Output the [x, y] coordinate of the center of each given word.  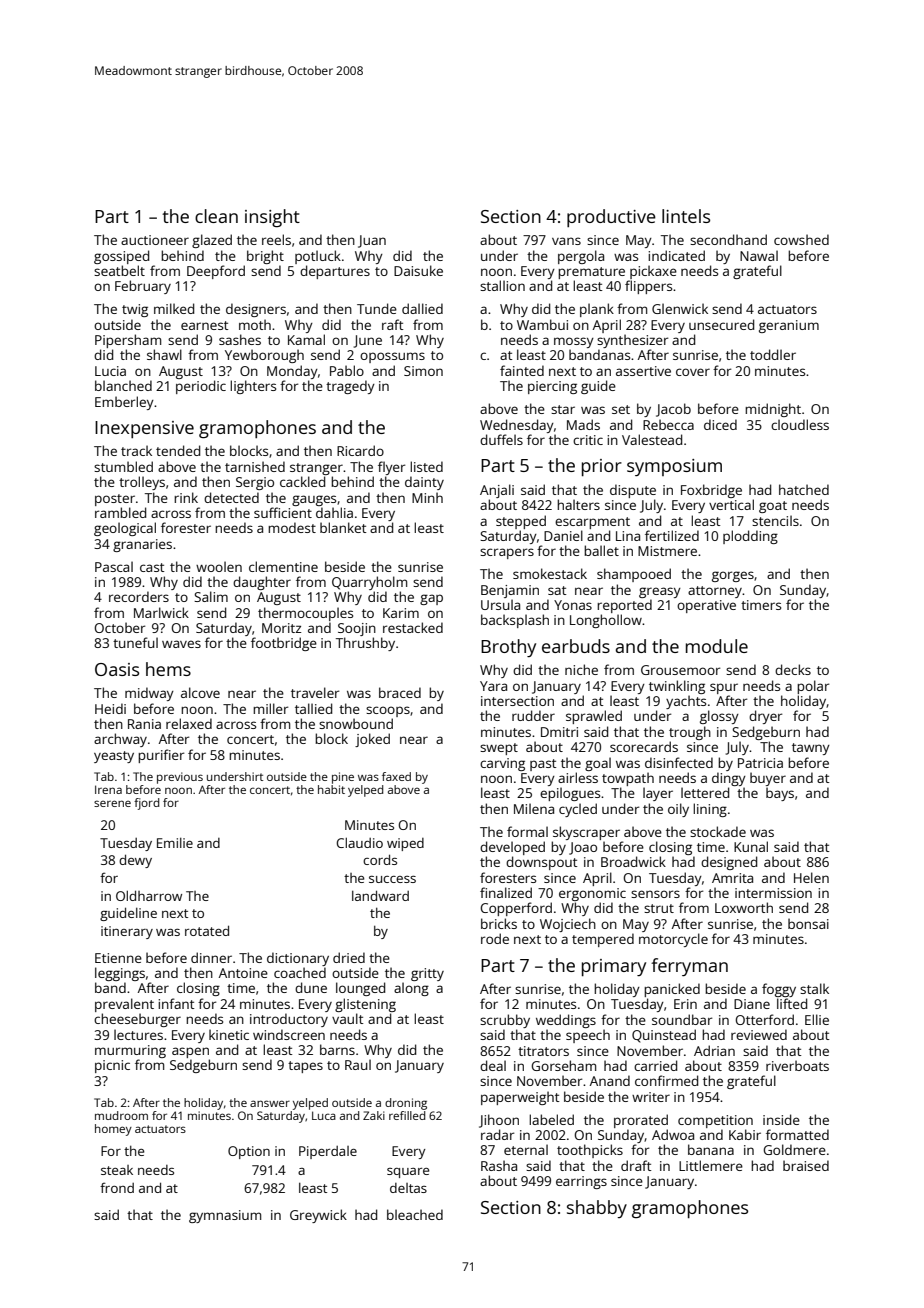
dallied [422, 308]
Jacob [673, 410]
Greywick [318, 1216]
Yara [493, 686]
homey [113, 1130]
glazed [212, 241]
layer [658, 794]
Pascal [114, 566]
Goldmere [794, 1149]
